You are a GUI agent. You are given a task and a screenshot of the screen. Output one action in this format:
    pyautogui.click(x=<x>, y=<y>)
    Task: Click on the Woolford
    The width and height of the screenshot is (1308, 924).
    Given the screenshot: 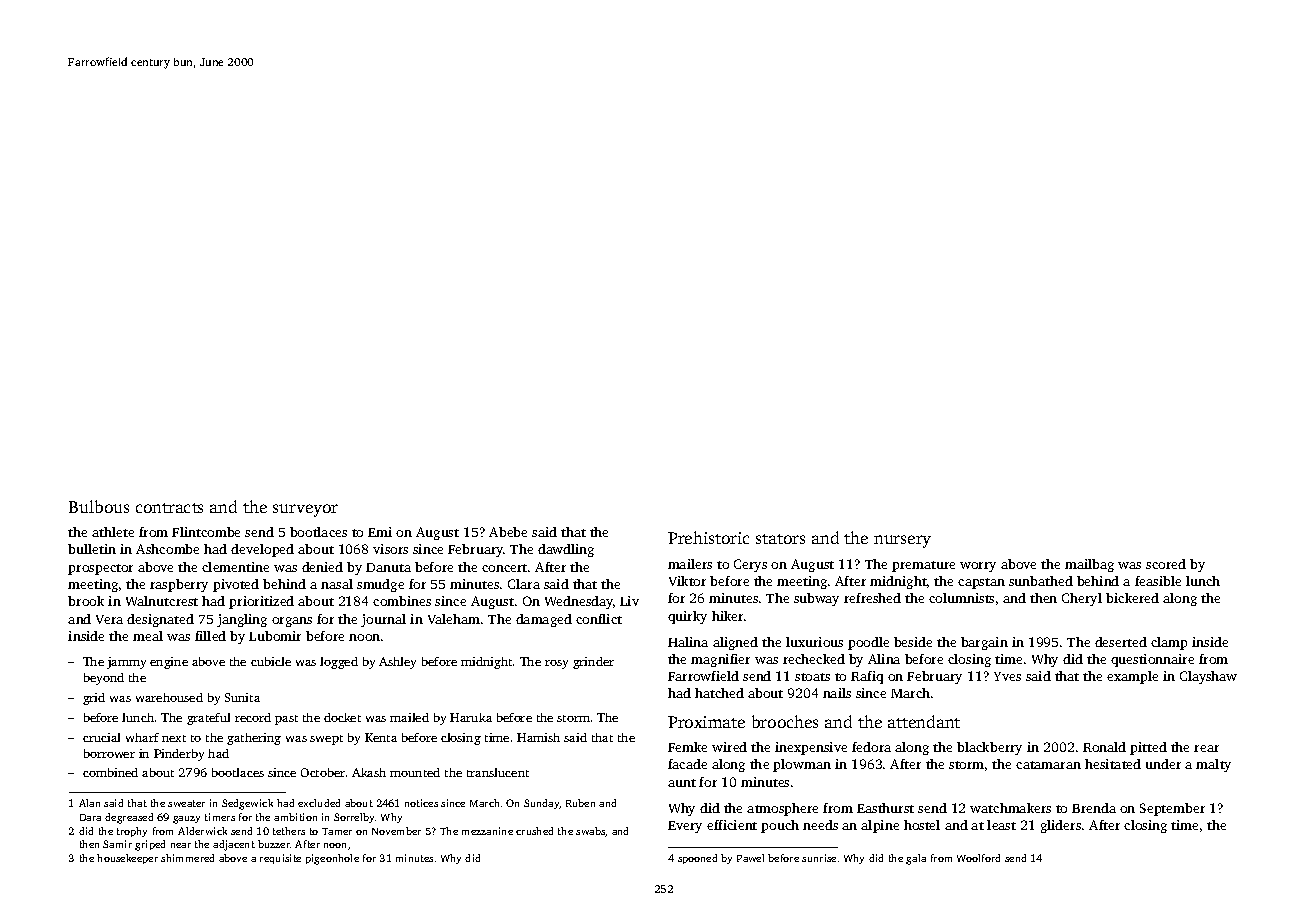 What is the action you would take?
    pyautogui.click(x=978, y=858)
